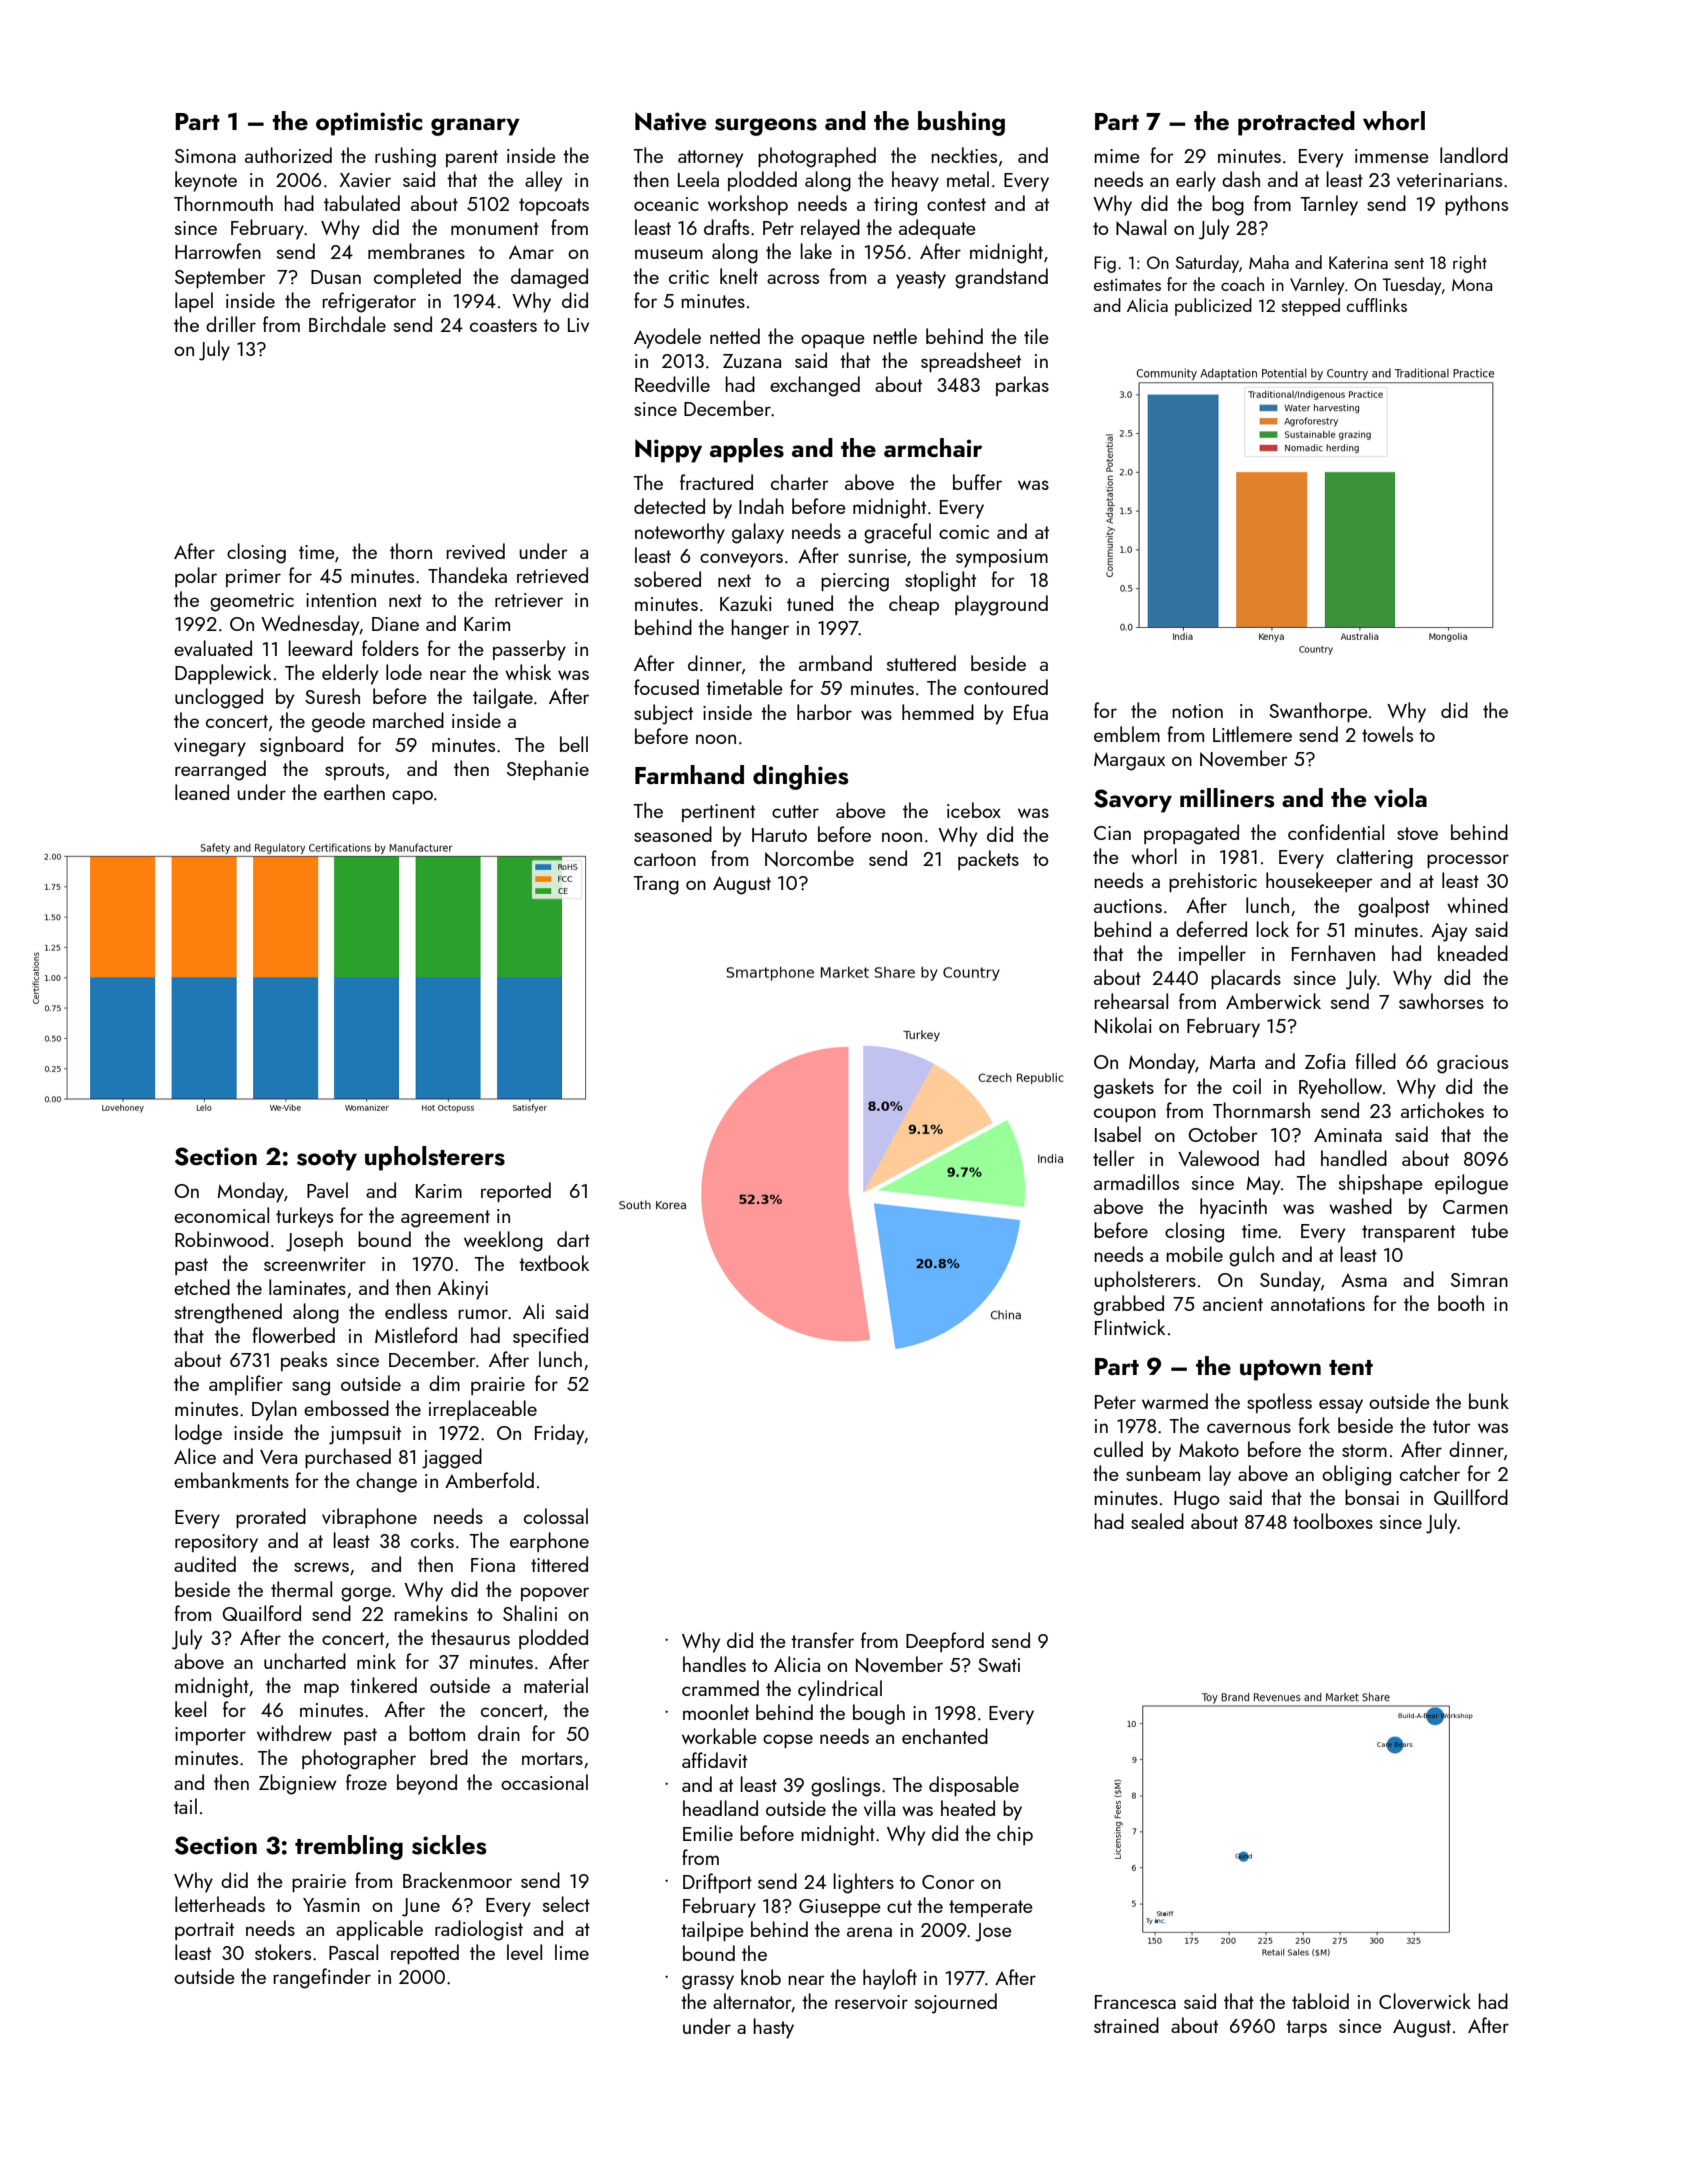 The width and height of the page is (1683, 2178). Describe the element at coordinates (1377, 305) in the page. I see `cufflinks` at that location.
